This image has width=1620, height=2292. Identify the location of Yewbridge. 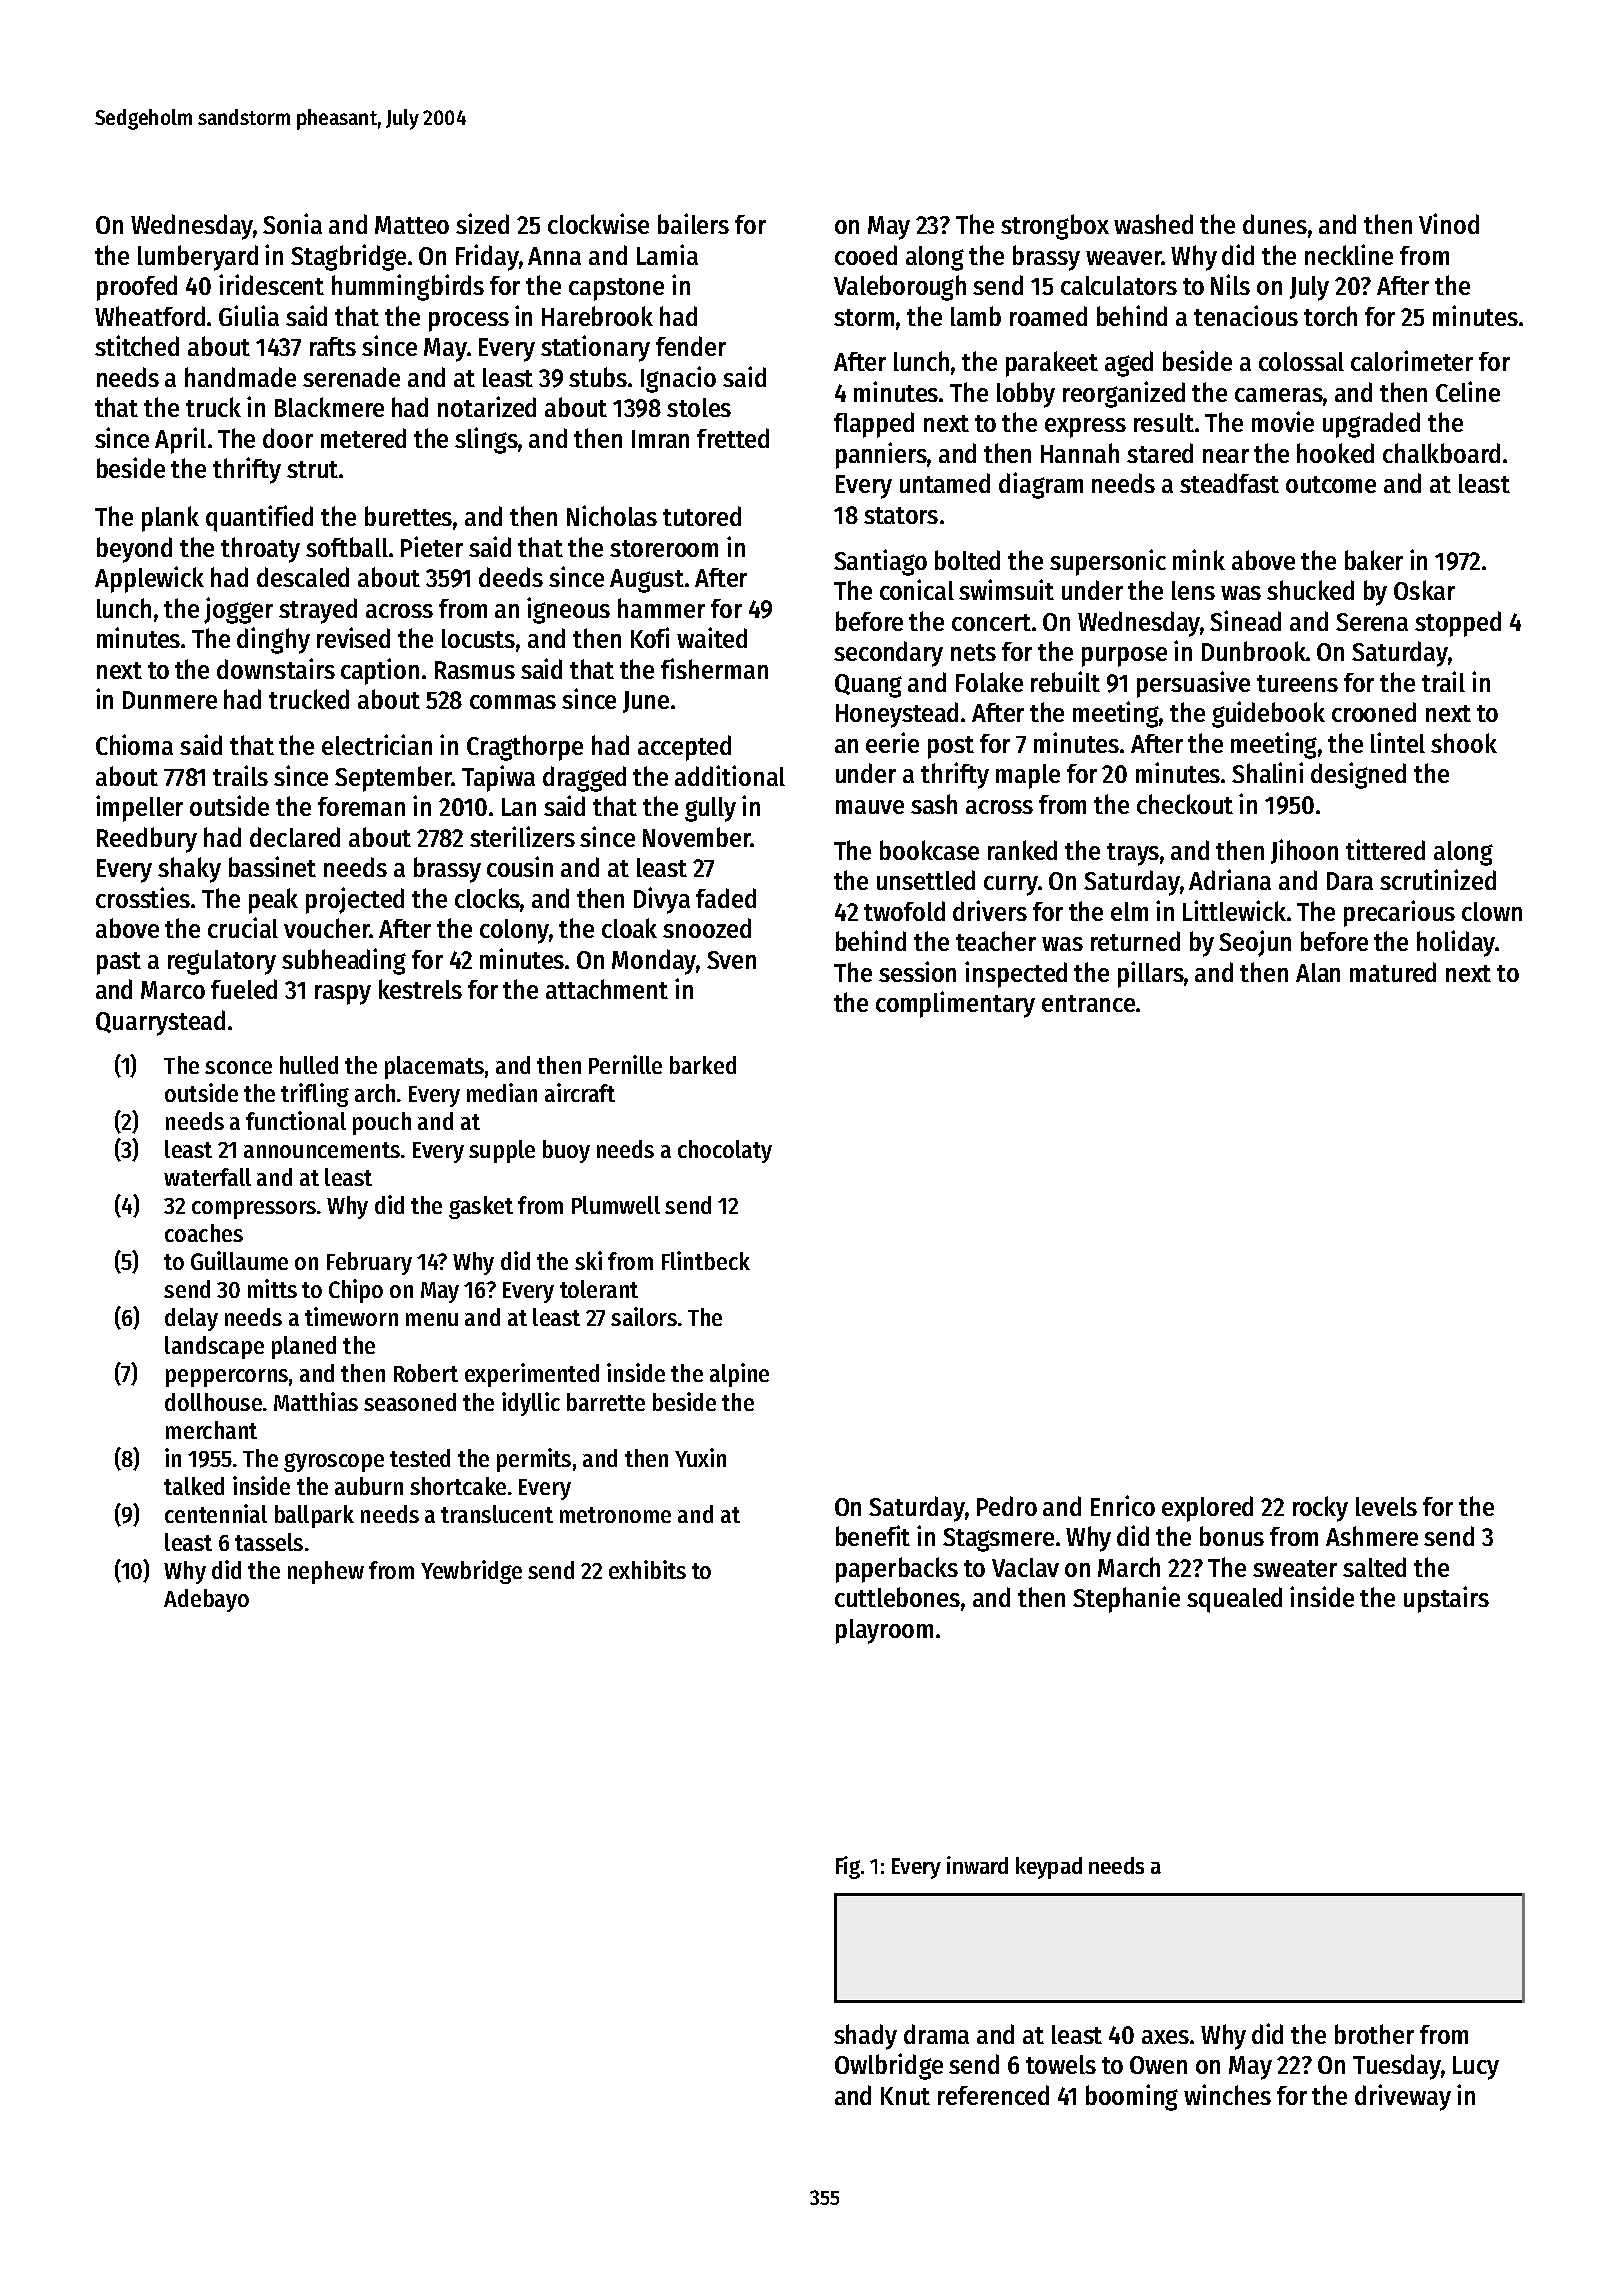
(471, 1572).
